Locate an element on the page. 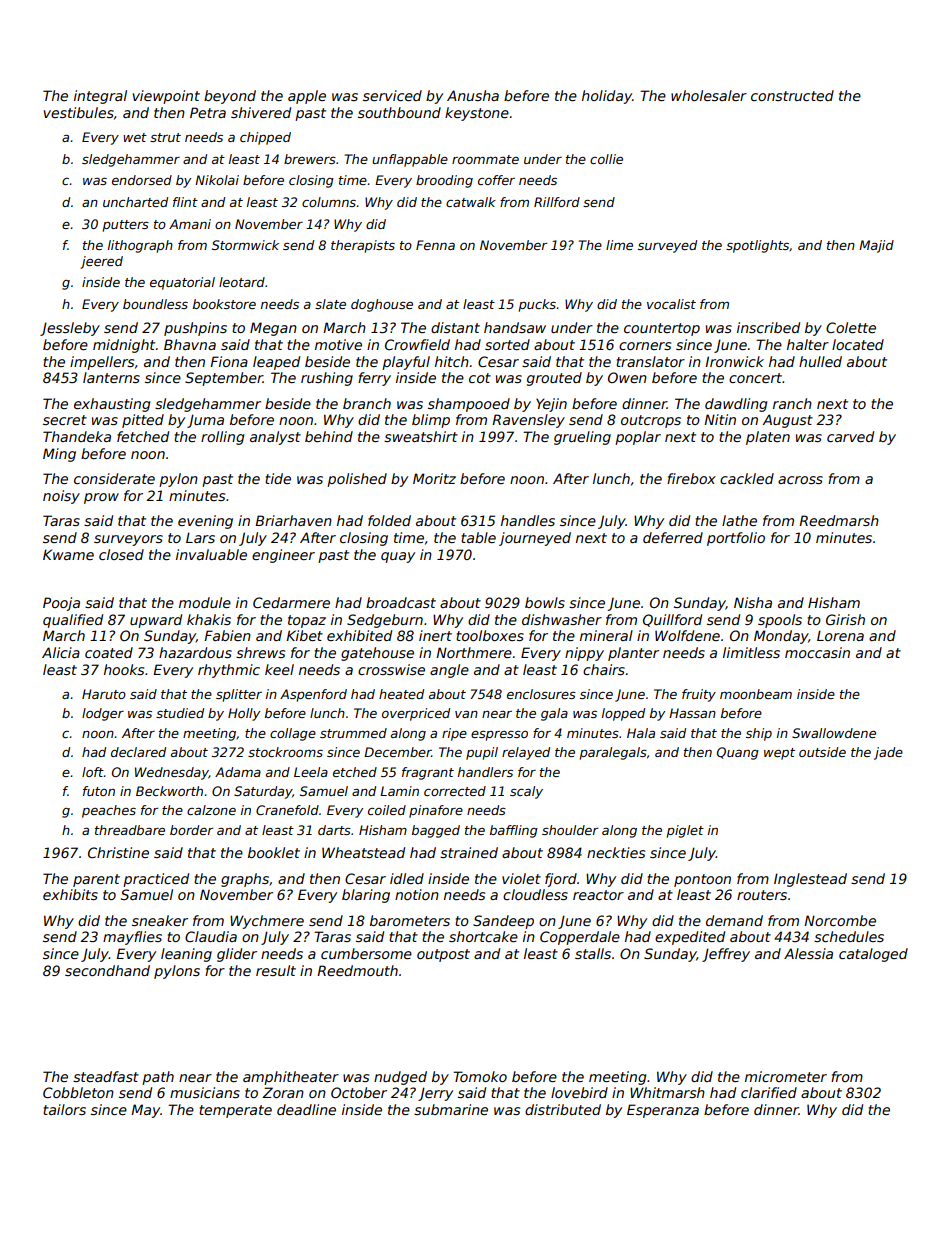 The width and height of the page is (952, 1233). handsaw is located at coordinates (515, 327).
